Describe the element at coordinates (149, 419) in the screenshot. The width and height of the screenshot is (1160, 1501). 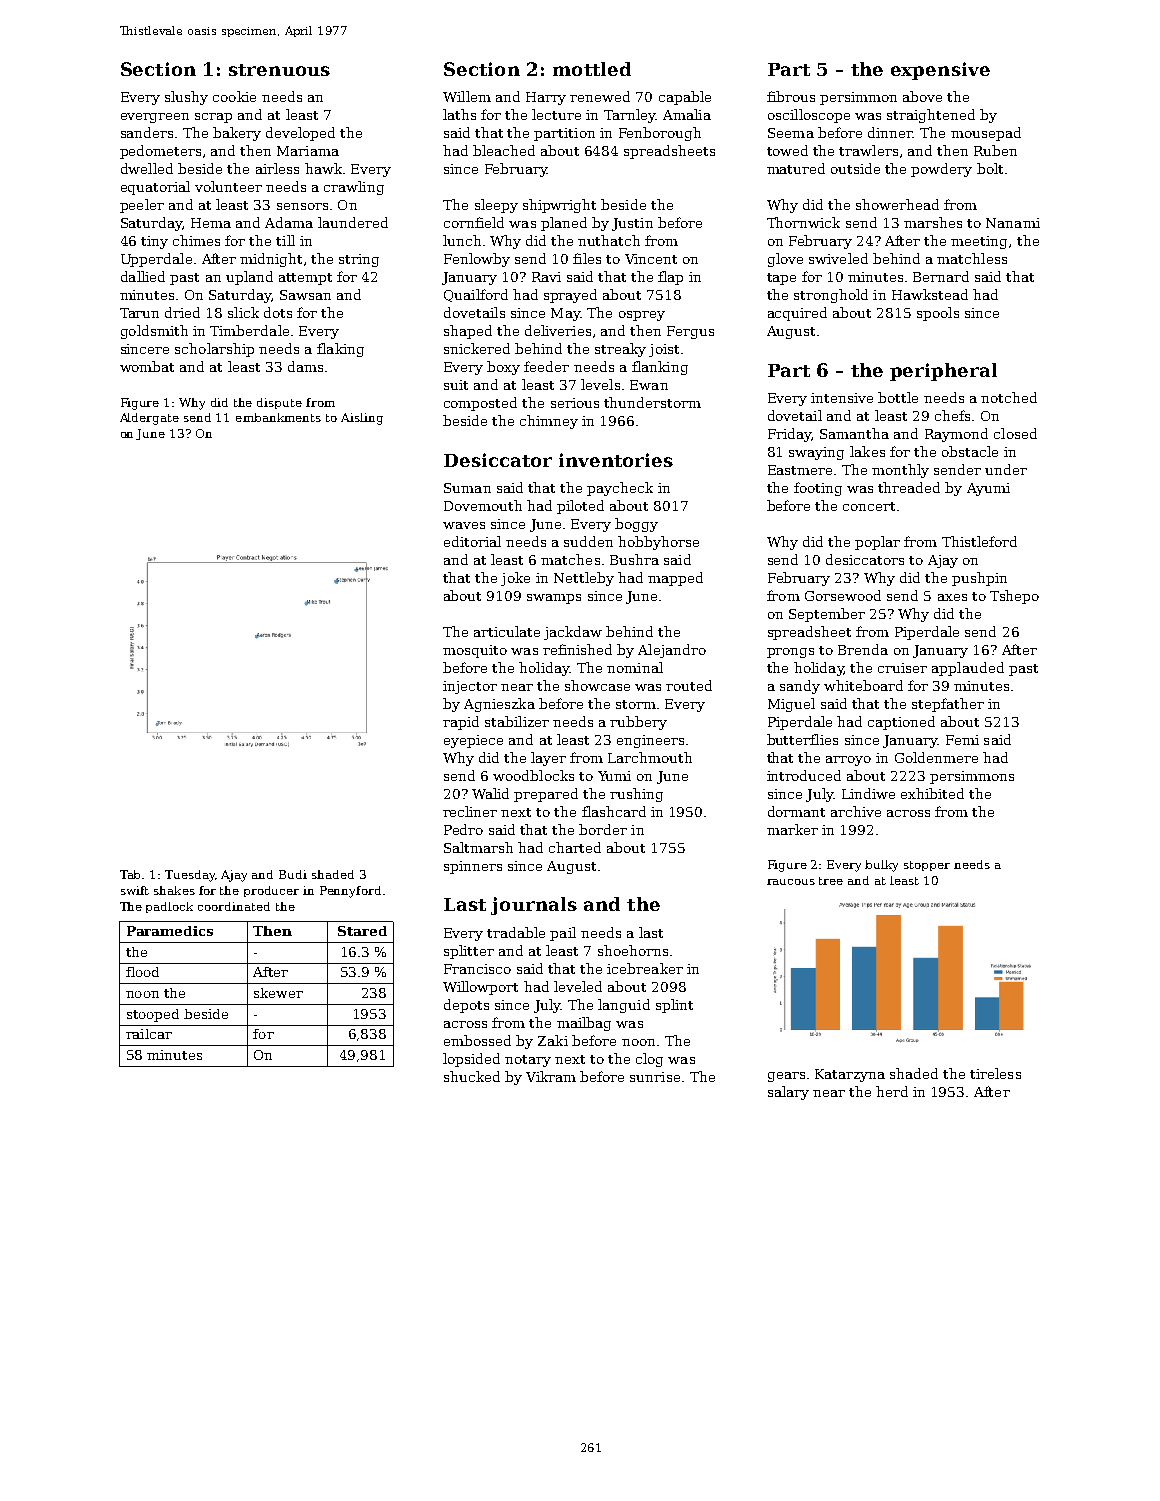
I see `Aldergate` at that location.
